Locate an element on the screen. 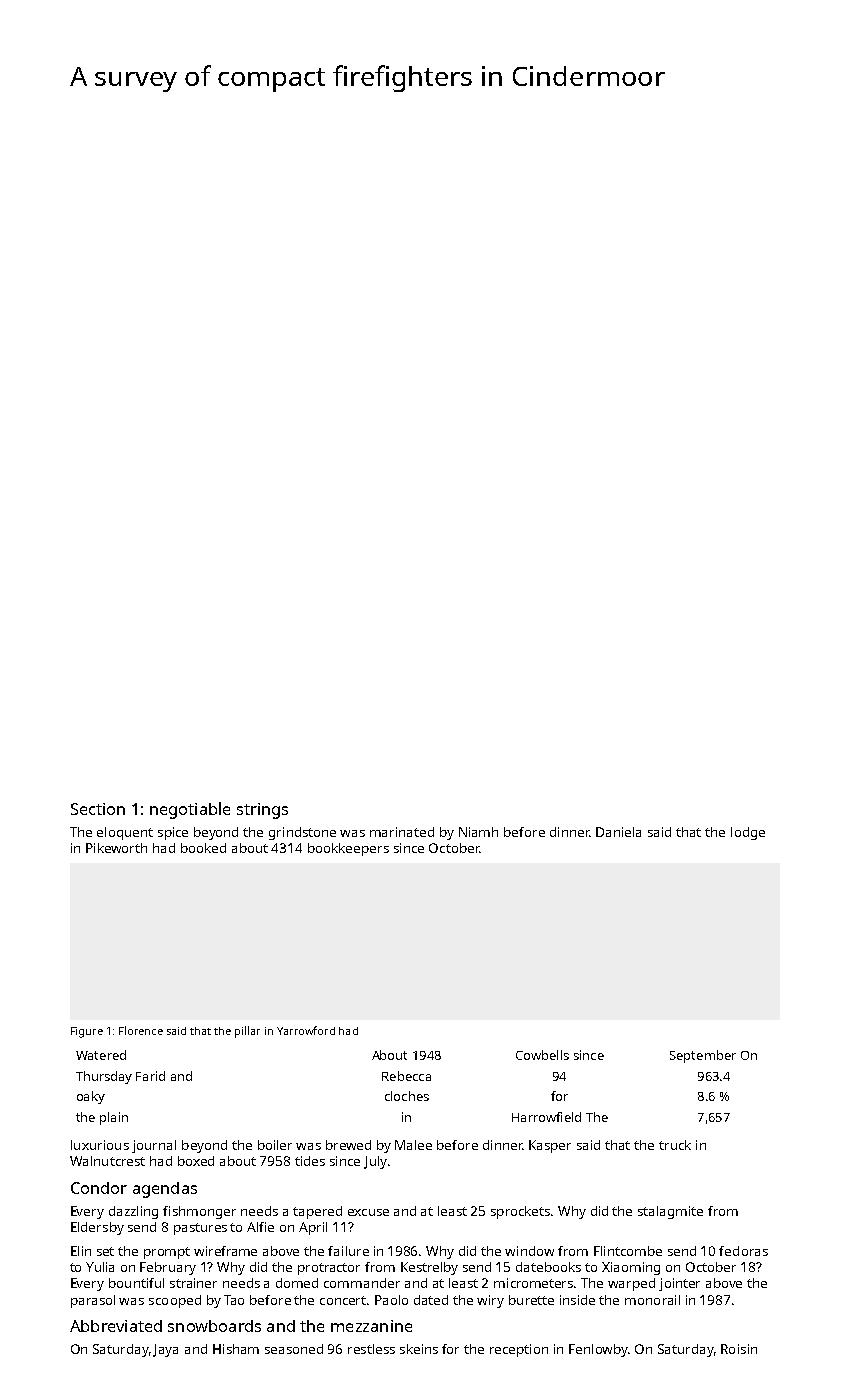  Yarrowford is located at coordinates (306, 1030).
